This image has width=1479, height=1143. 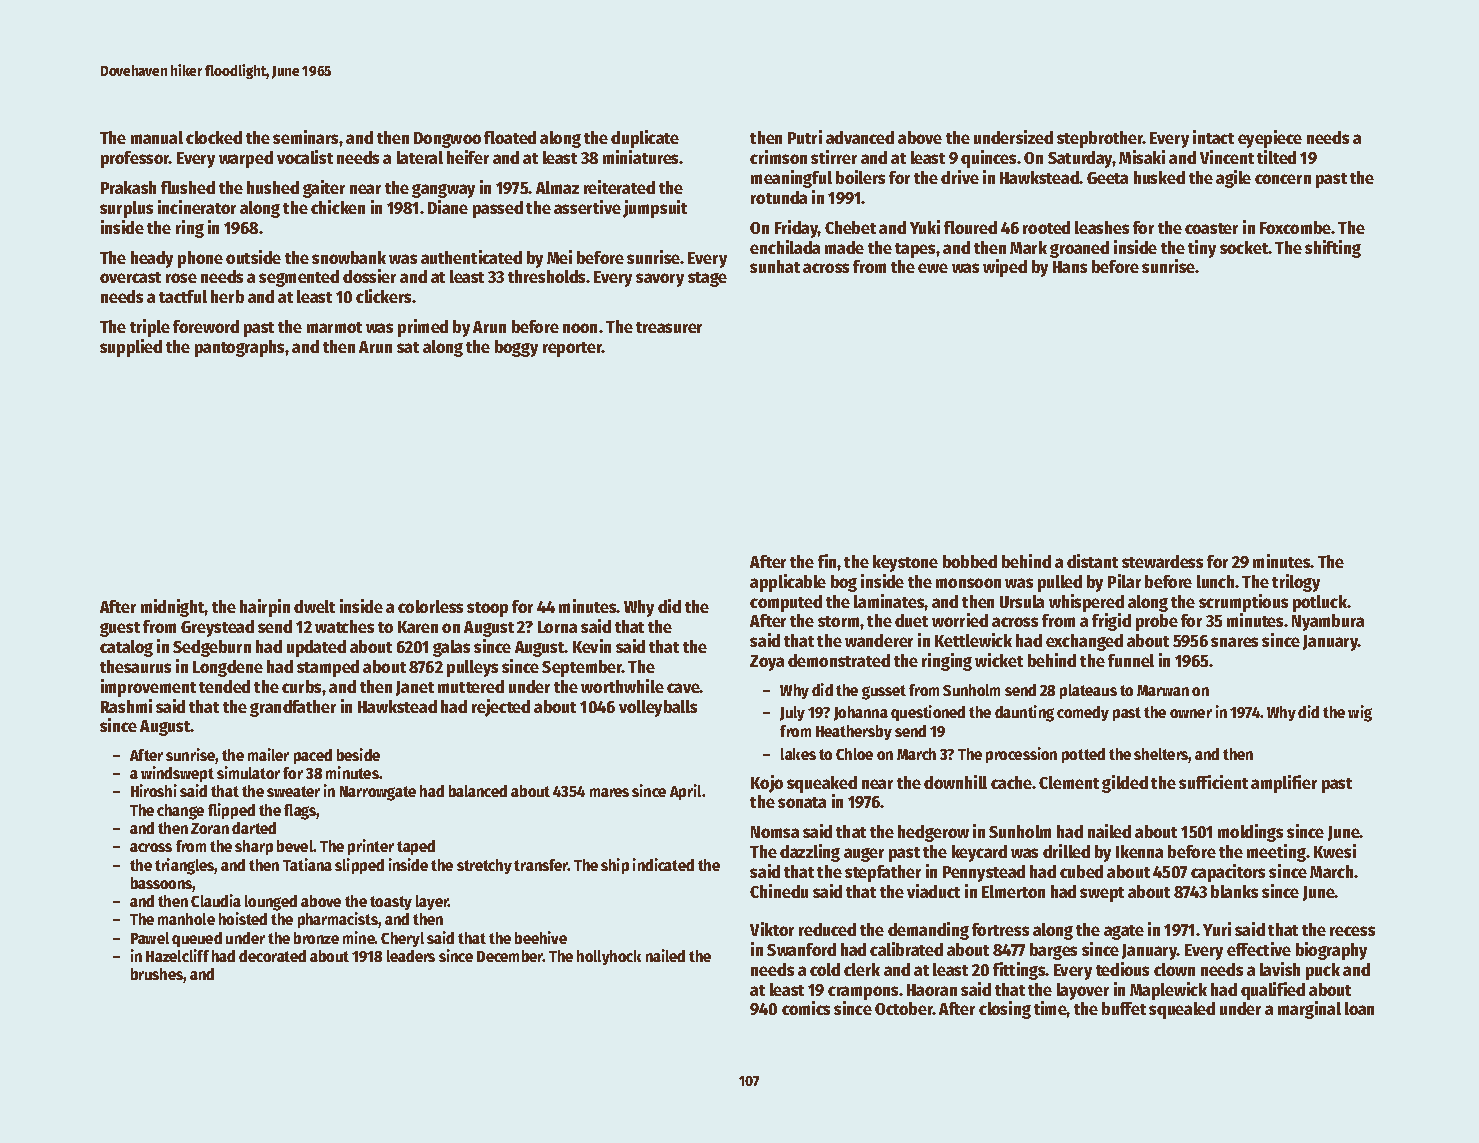 I want to click on comics, so click(x=806, y=1008).
